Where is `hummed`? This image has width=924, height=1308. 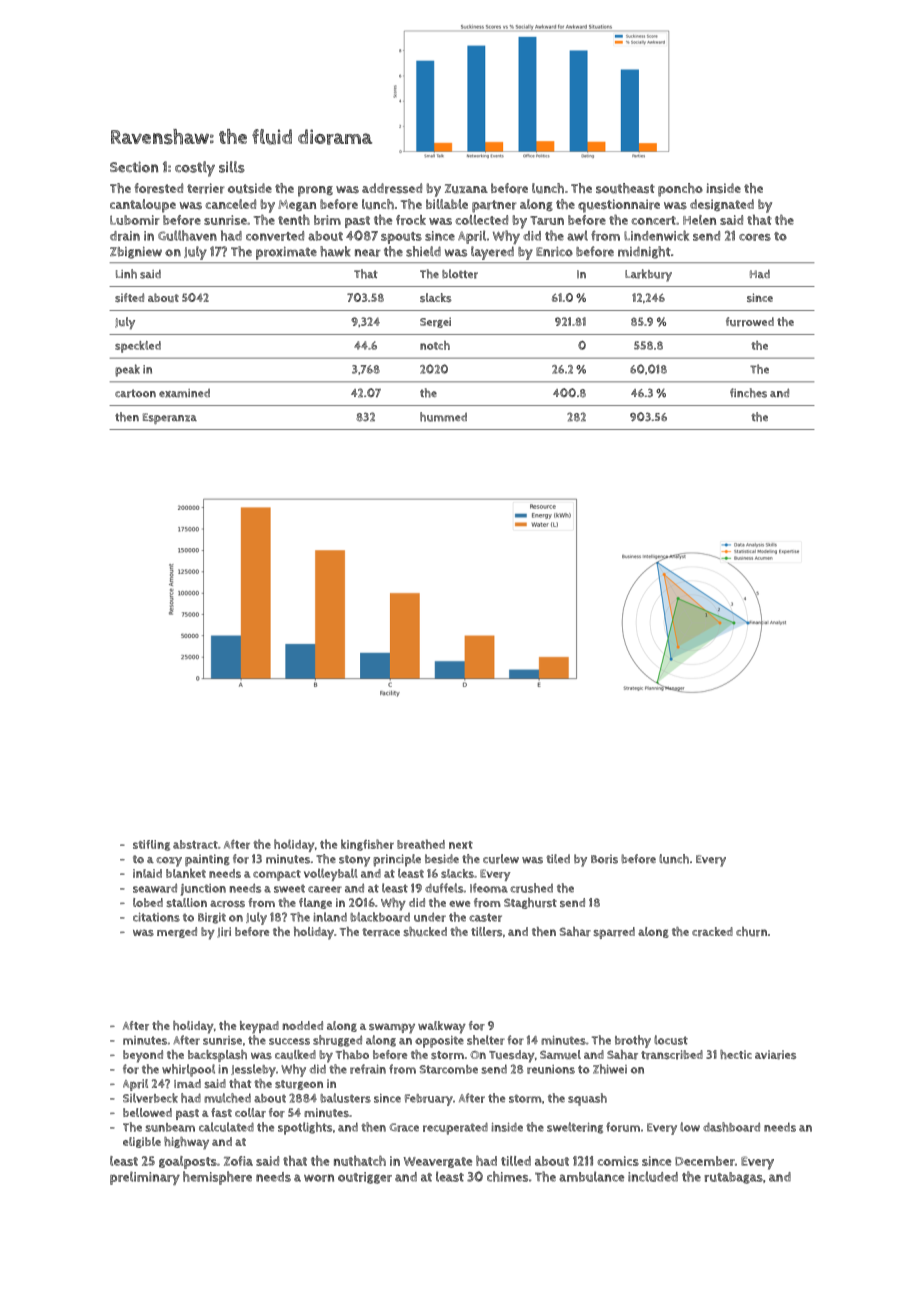
hummed is located at coordinates (443, 417).
